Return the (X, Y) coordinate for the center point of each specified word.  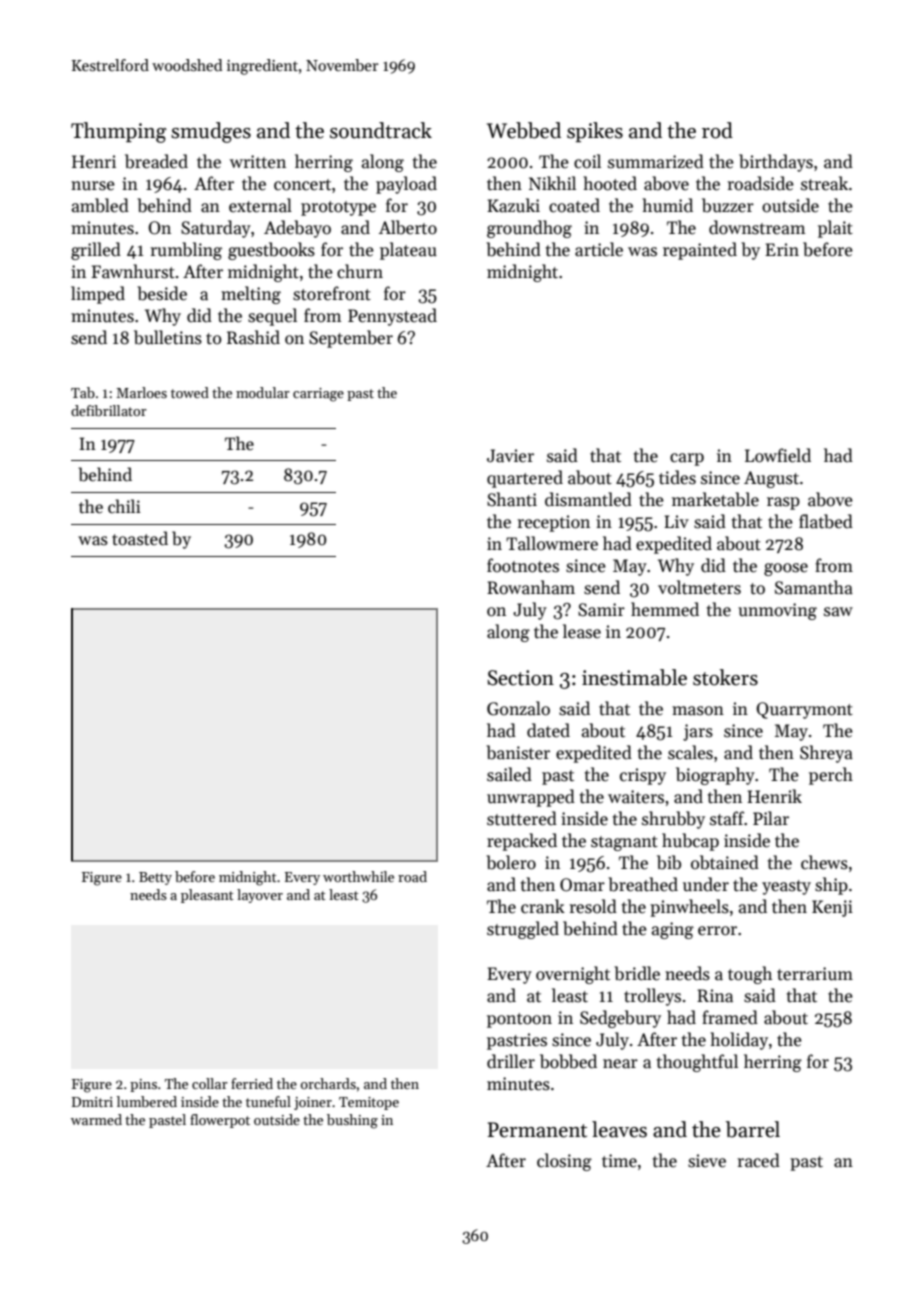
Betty (155, 878)
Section (520, 678)
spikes (595, 132)
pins (143, 1085)
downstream (757, 227)
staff (727, 818)
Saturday (216, 229)
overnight (573, 975)
